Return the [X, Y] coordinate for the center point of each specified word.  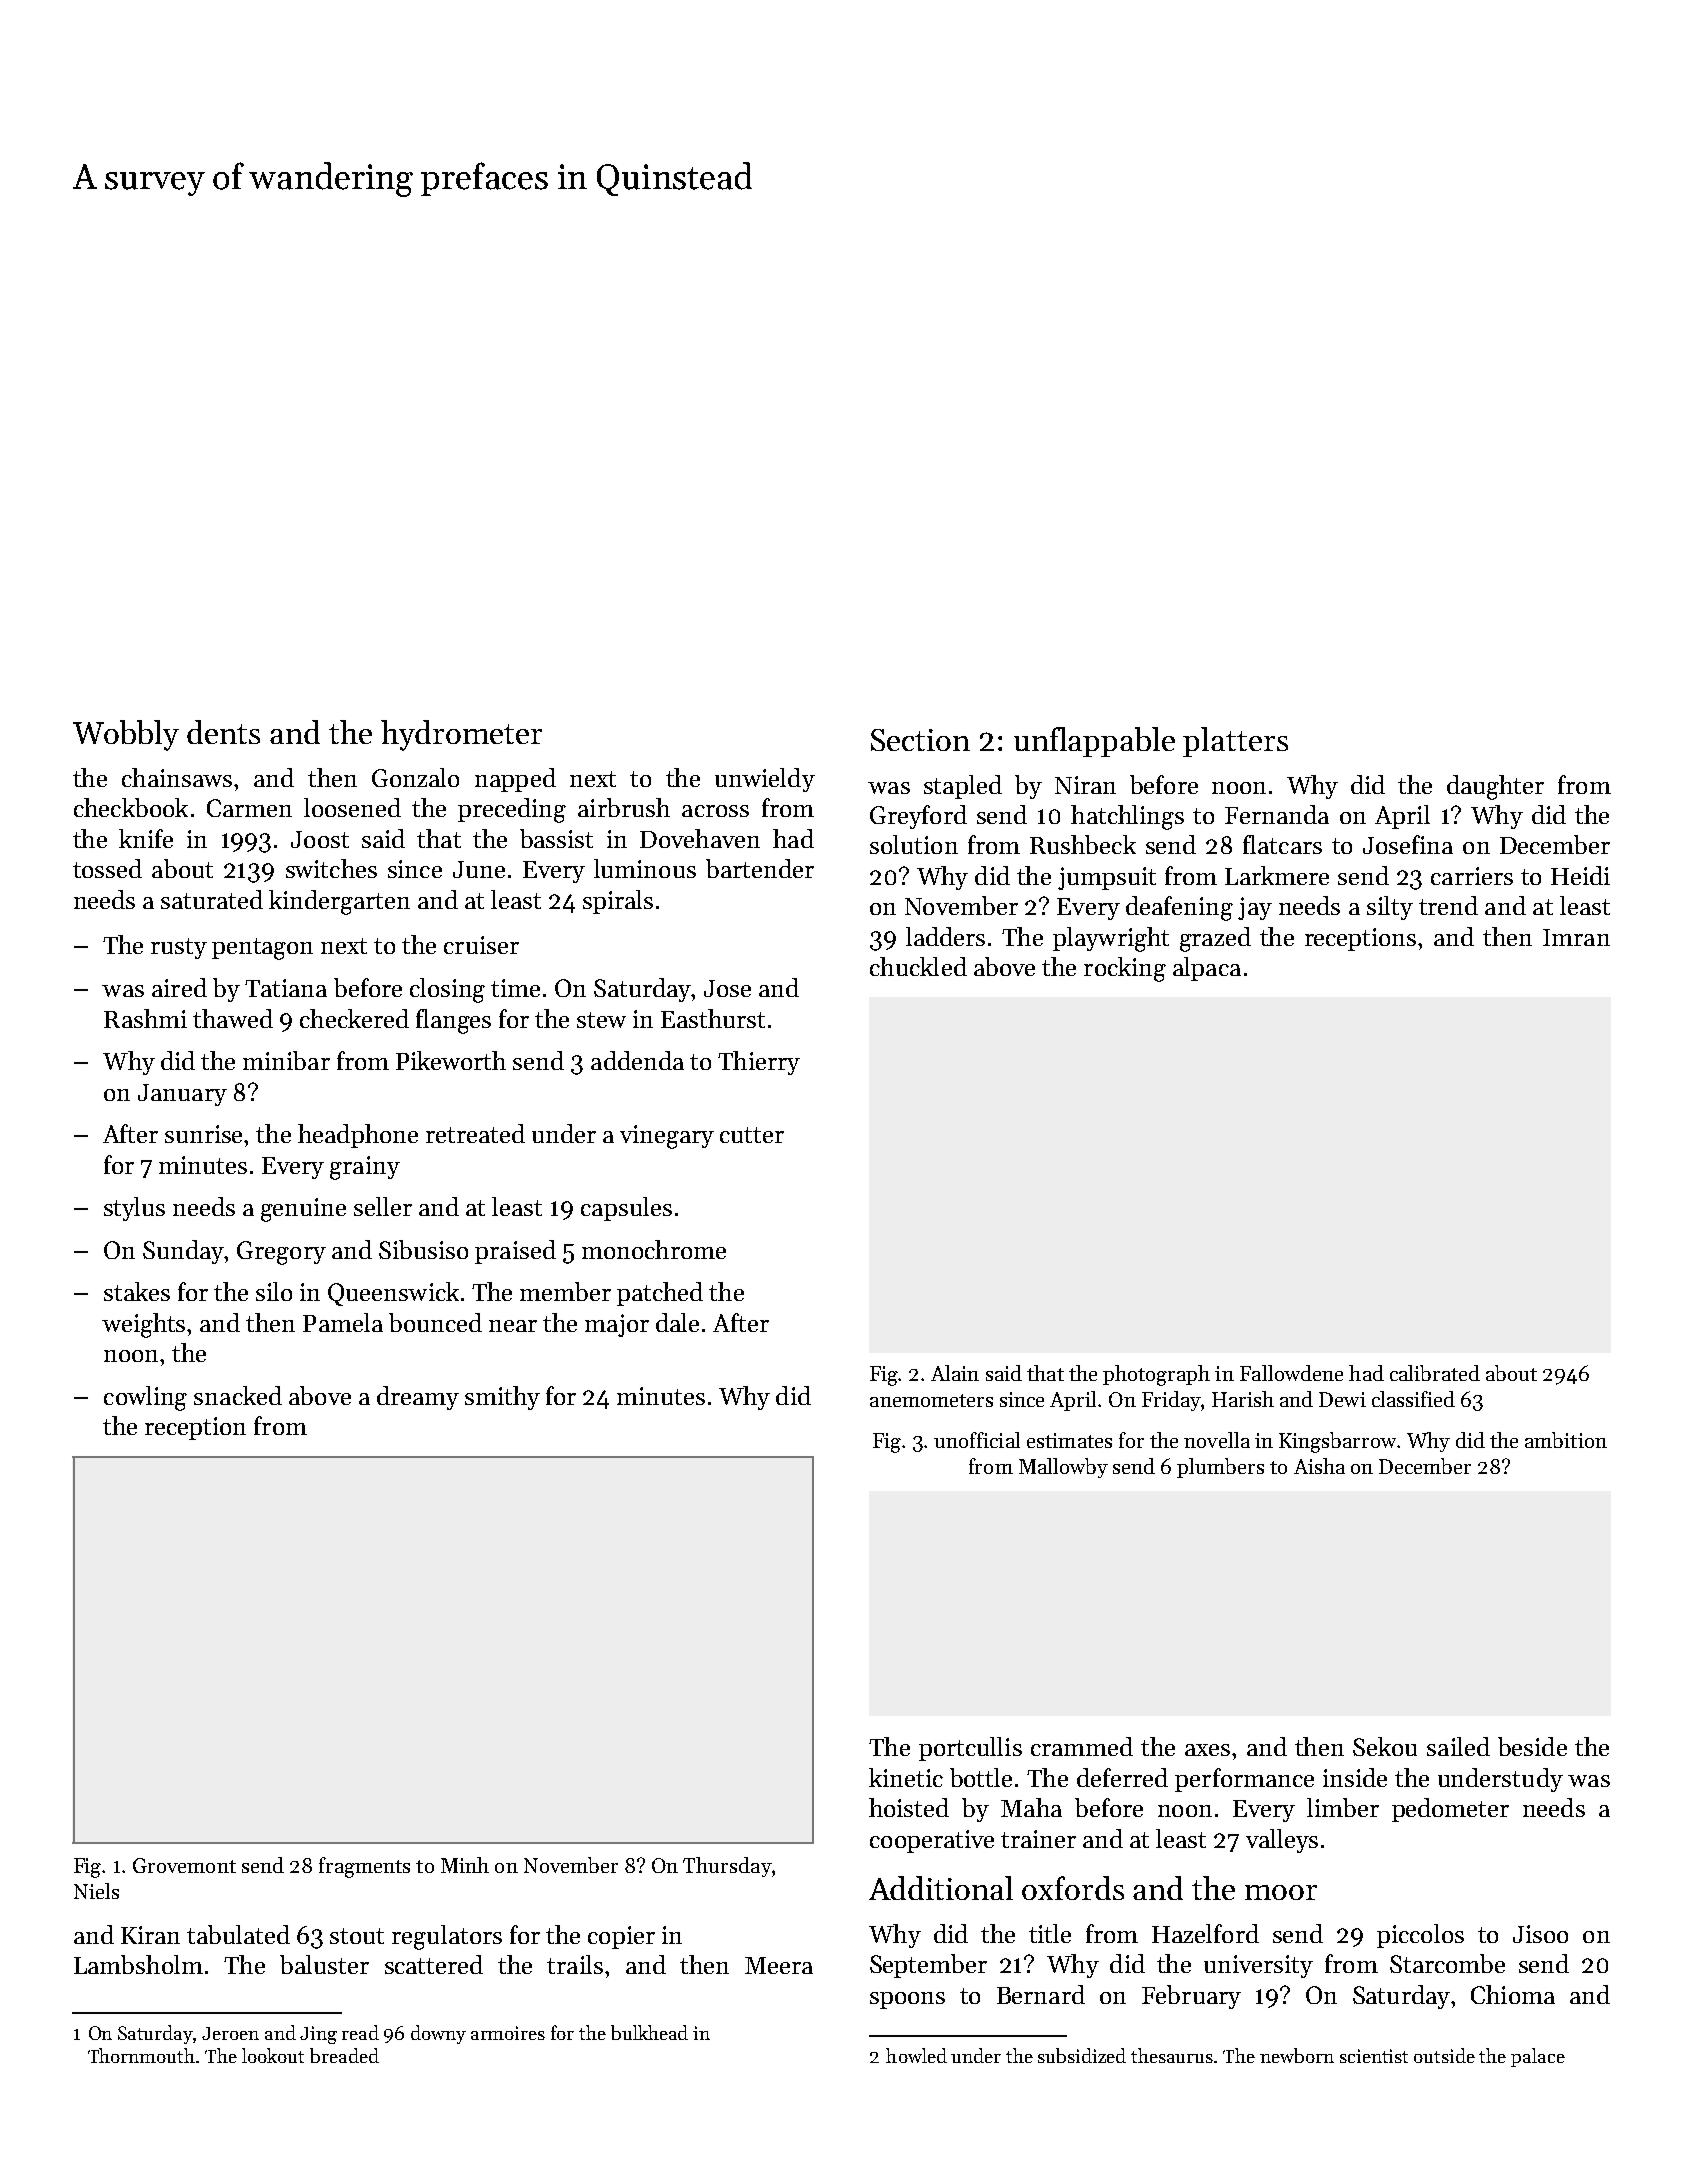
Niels [96, 1891]
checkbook [131, 807]
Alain [955, 1373]
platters [1235, 742]
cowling [145, 1398]
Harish [1243, 1399]
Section [920, 740]
